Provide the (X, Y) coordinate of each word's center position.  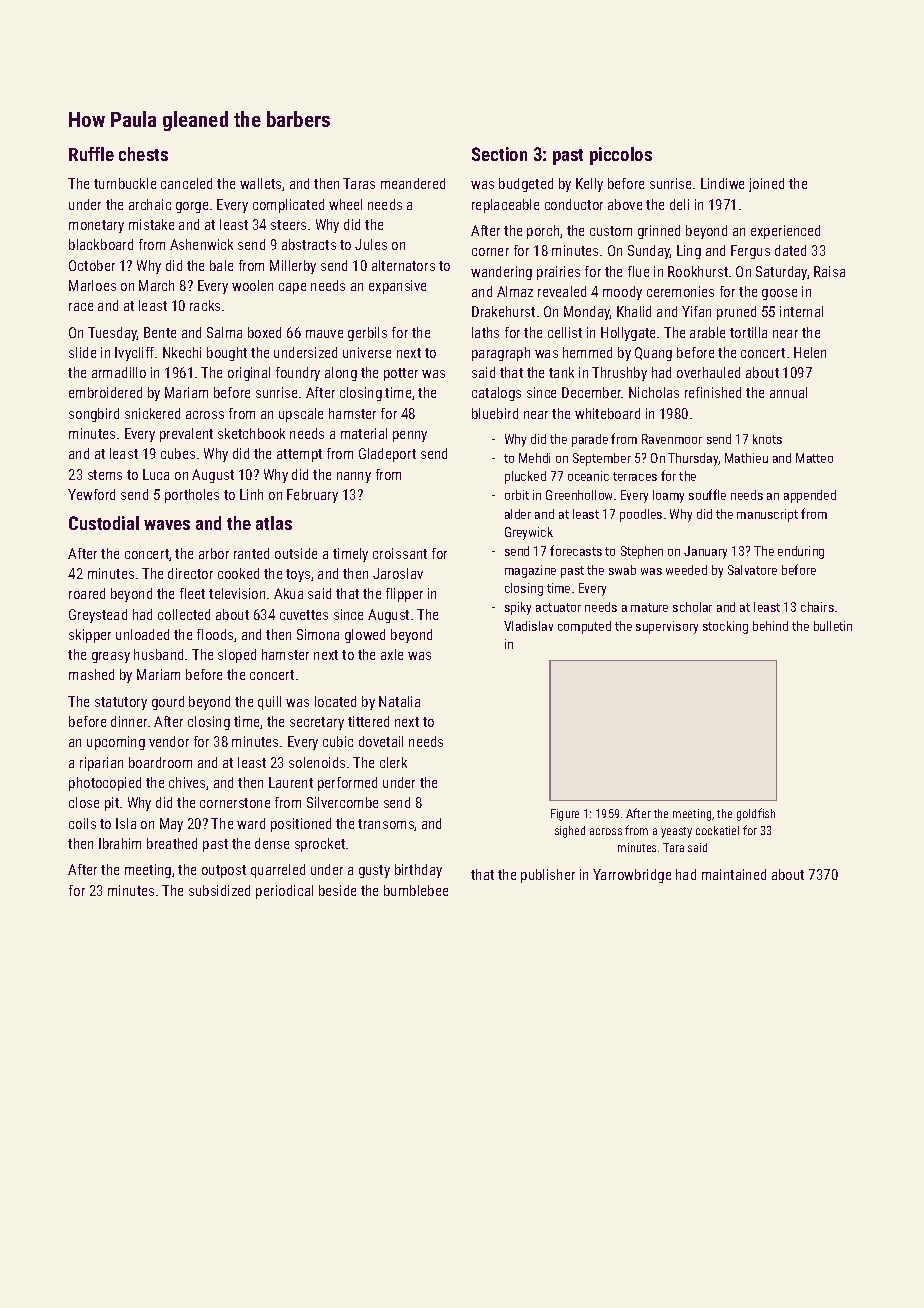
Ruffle (91, 154)
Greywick (529, 533)
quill (269, 703)
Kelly (589, 185)
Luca (156, 474)
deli (679, 204)
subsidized (219, 890)
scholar (692, 607)
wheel (345, 204)
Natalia (399, 701)
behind (770, 626)
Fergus (750, 252)
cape (292, 288)
